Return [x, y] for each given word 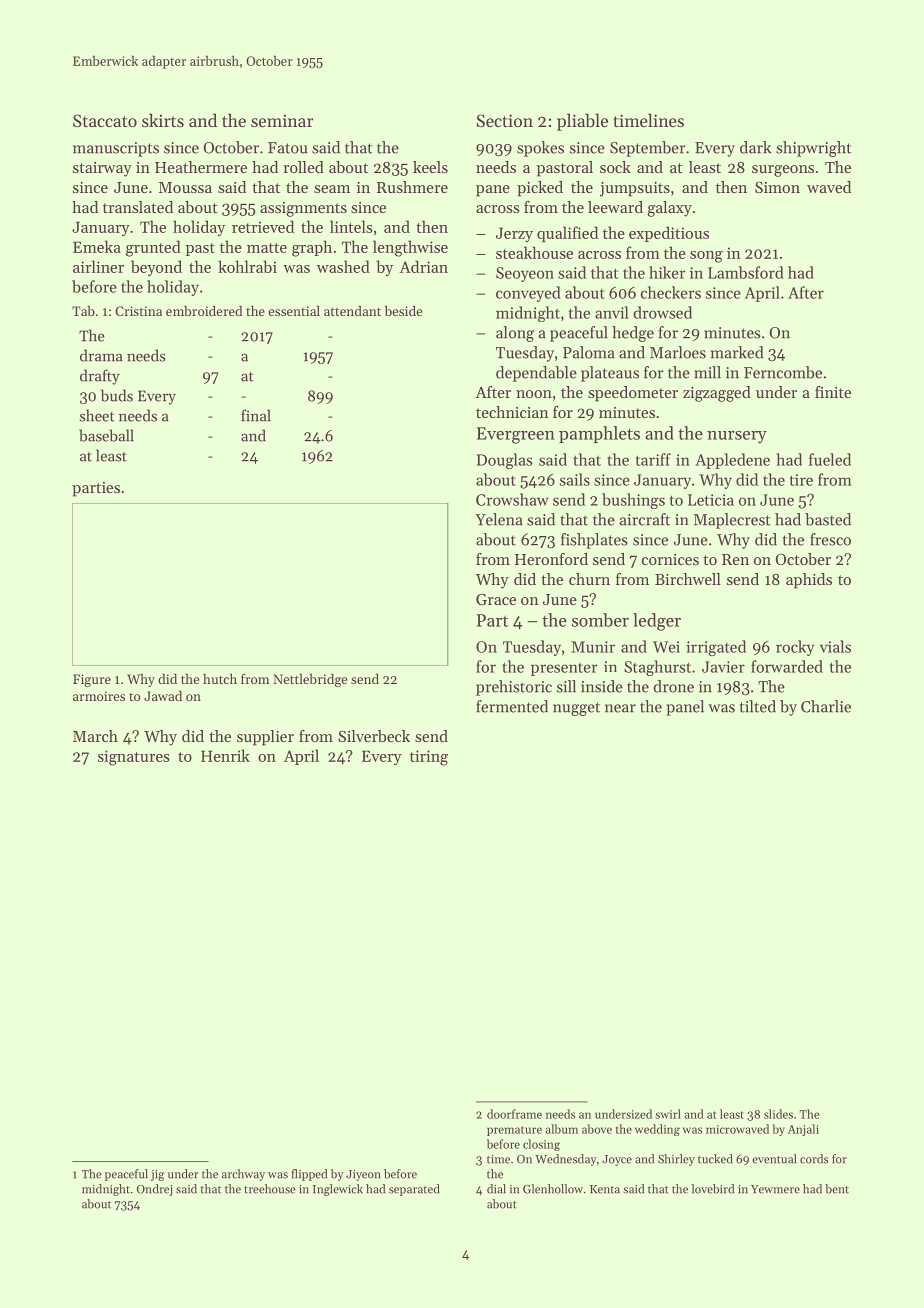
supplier [265, 738]
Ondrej [154, 1190]
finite [833, 392]
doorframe [514, 1114]
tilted [758, 706]
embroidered [204, 310]
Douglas [505, 461]
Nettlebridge [310, 680]
